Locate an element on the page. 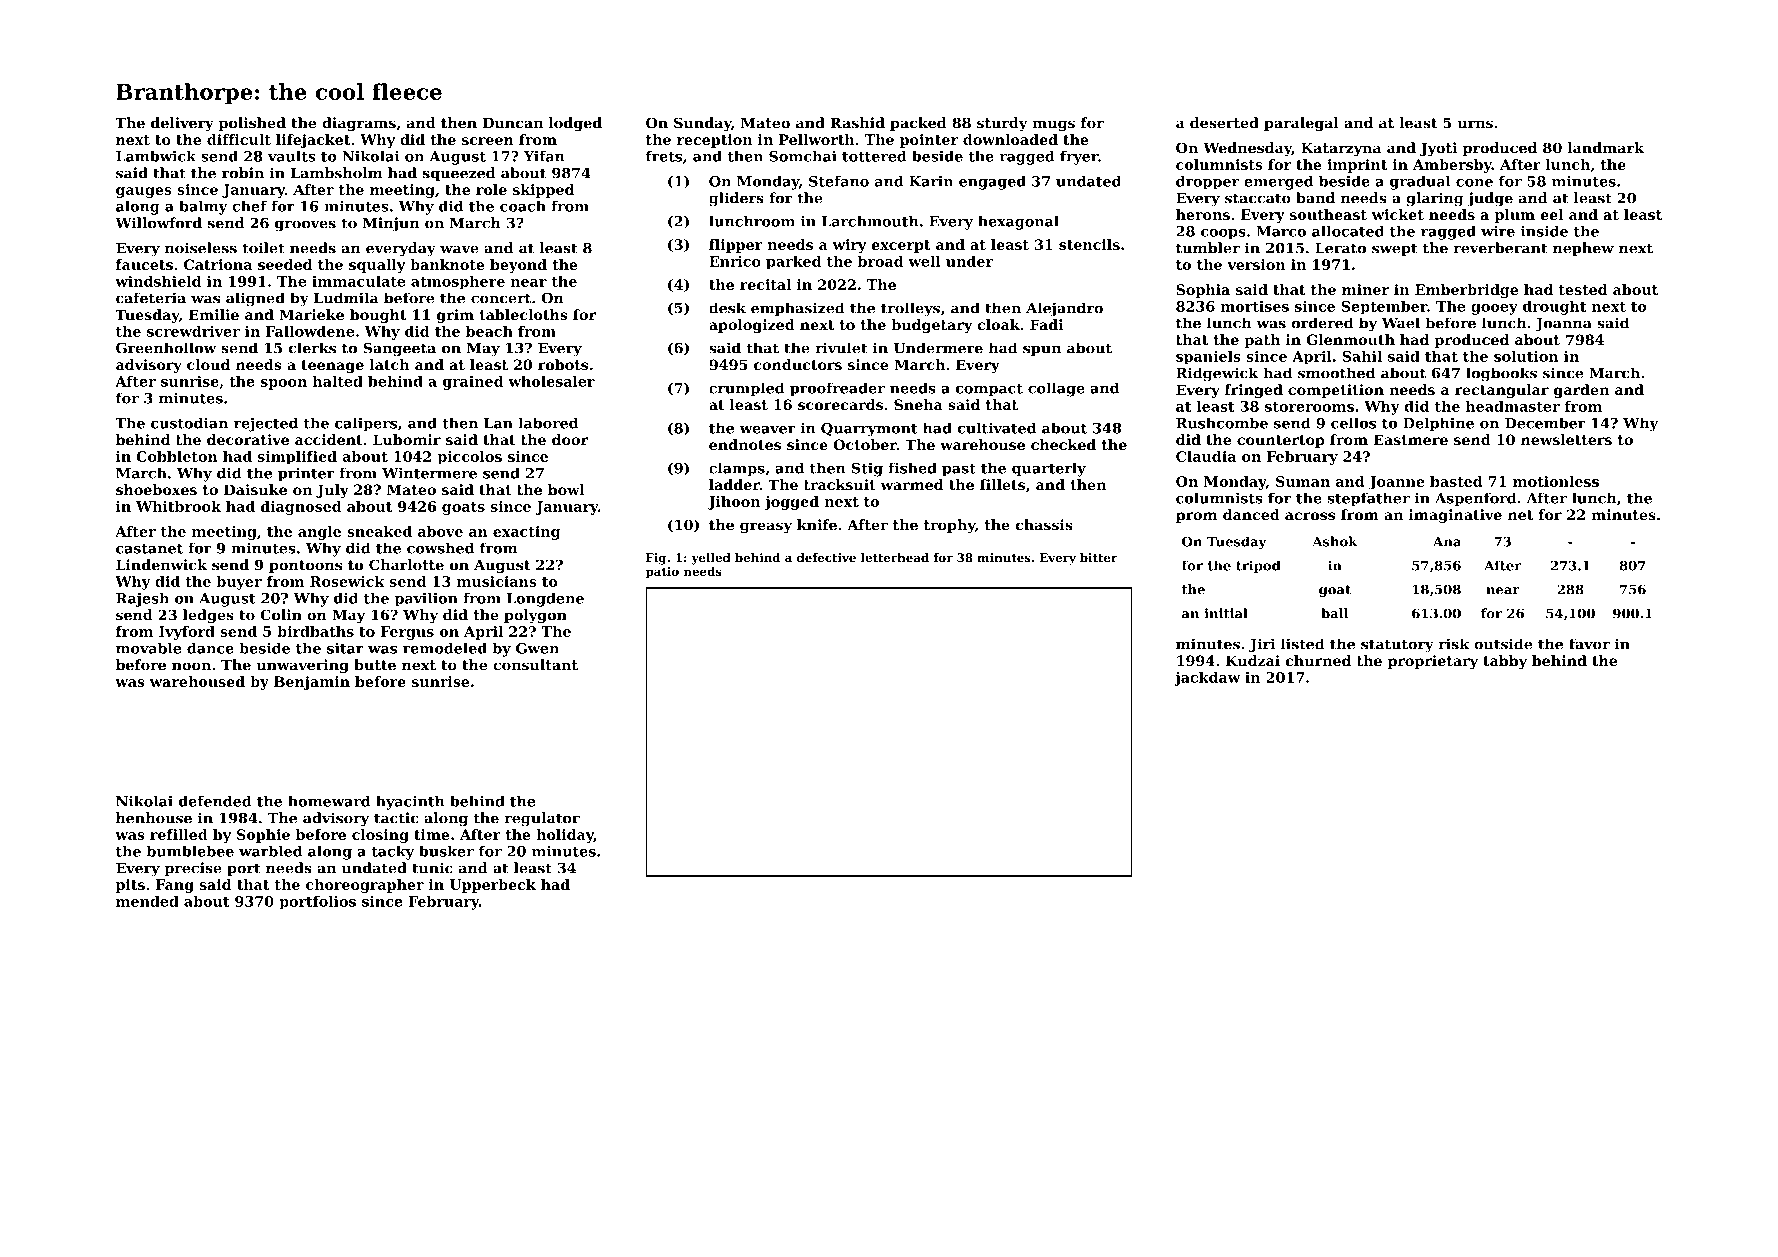  latch is located at coordinates (389, 364).
